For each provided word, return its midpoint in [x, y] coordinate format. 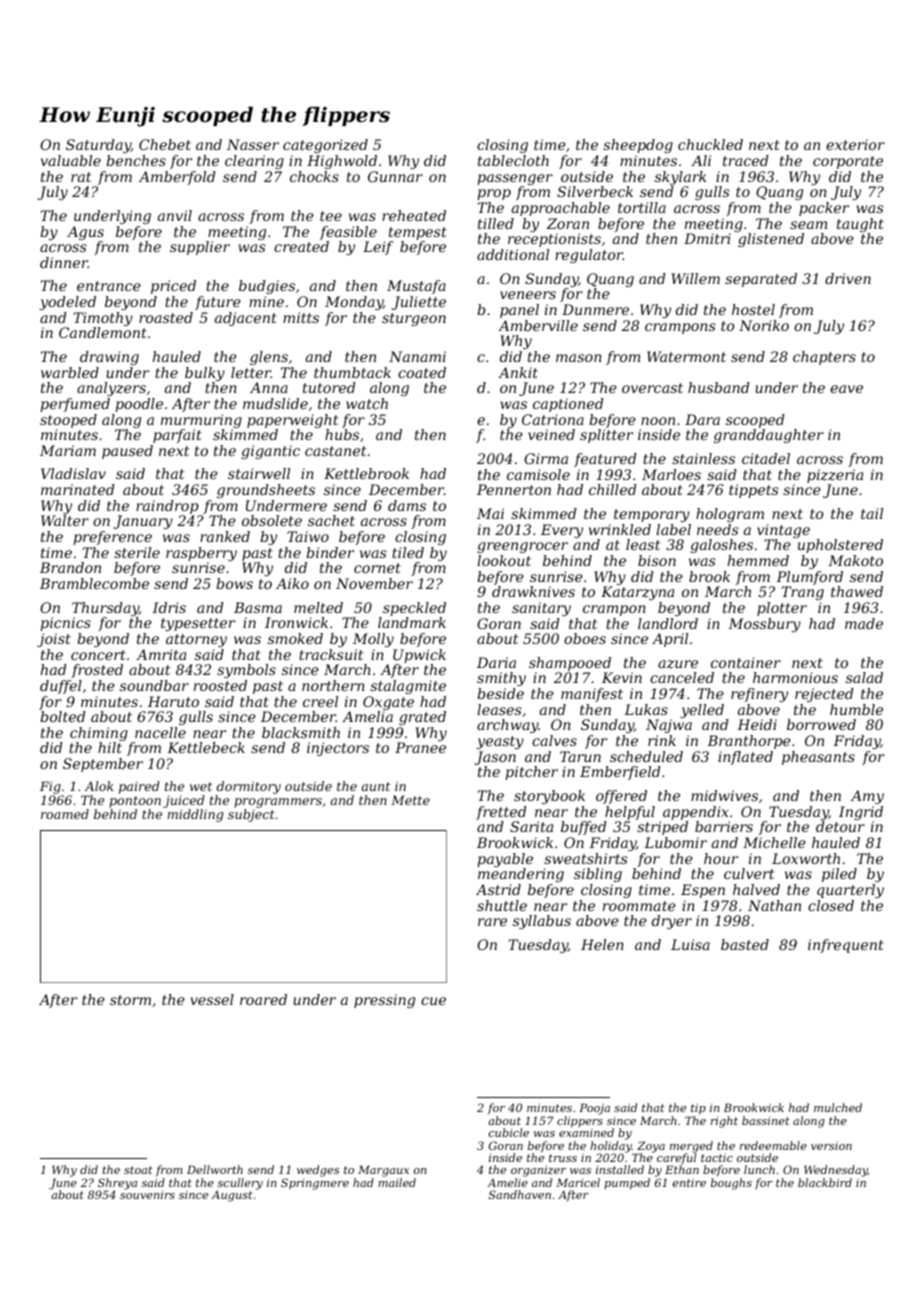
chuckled [710, 144]
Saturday [98, 146]
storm [130, 1000]
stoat [138, 1170]
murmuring [201, 421]
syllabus [542, 922]
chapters [824, 358]
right [724, 1122]
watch [367, 403]
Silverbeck [595, 191]
